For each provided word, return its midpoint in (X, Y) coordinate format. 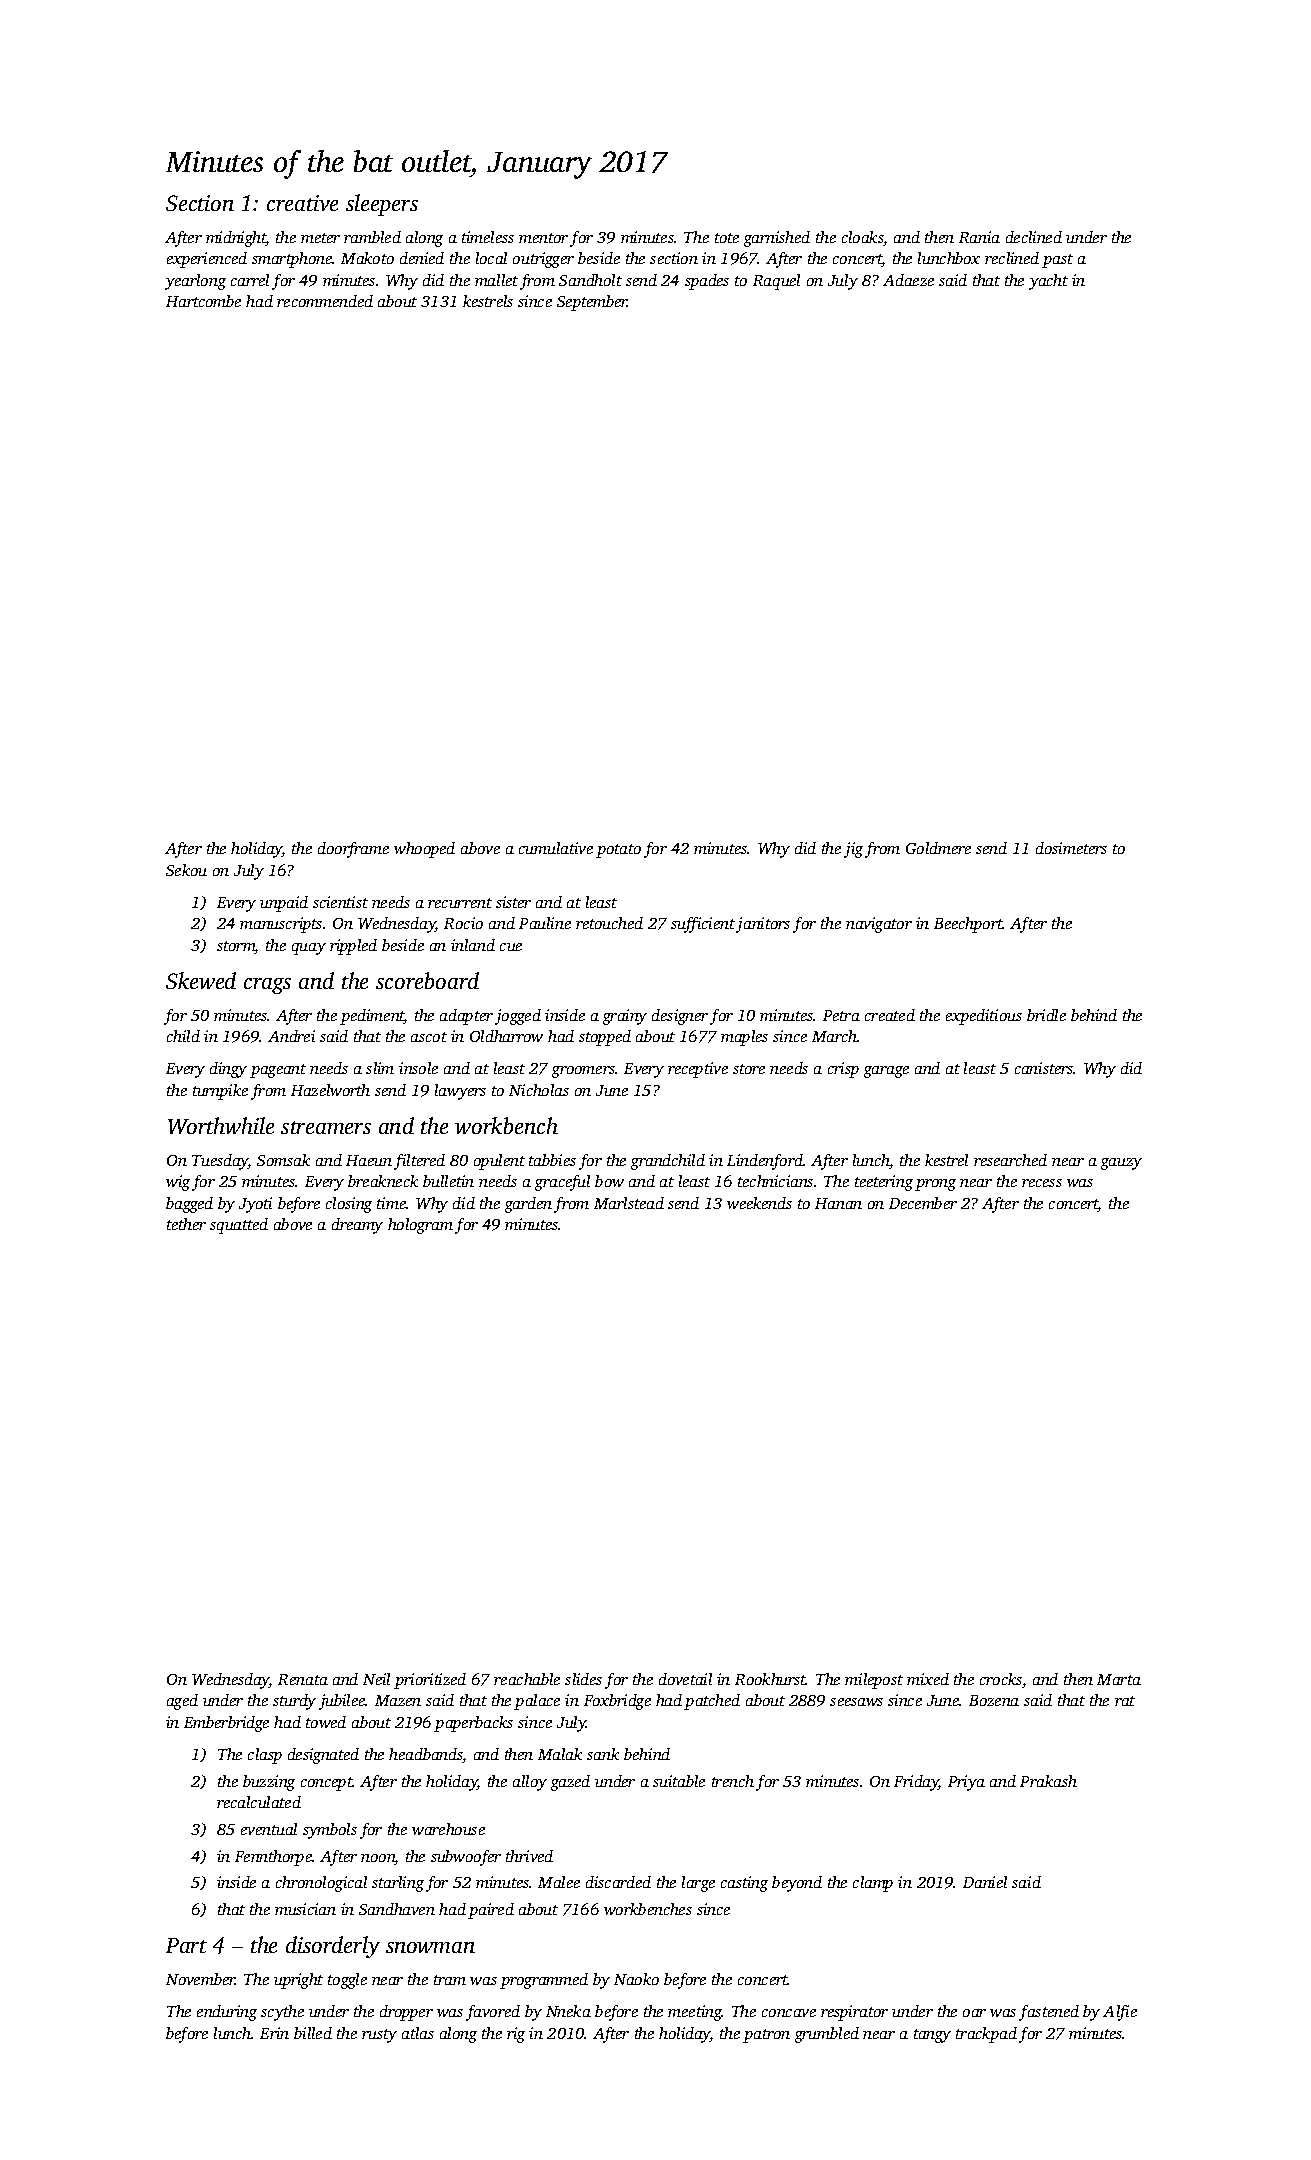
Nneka (568, 2011)
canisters (1044, 1068)
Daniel (985, 1882)
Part (186, 1945)
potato (618, 851)
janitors (763, 925)
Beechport (968, 925)
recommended (325, 301)
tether (186, 1224)
